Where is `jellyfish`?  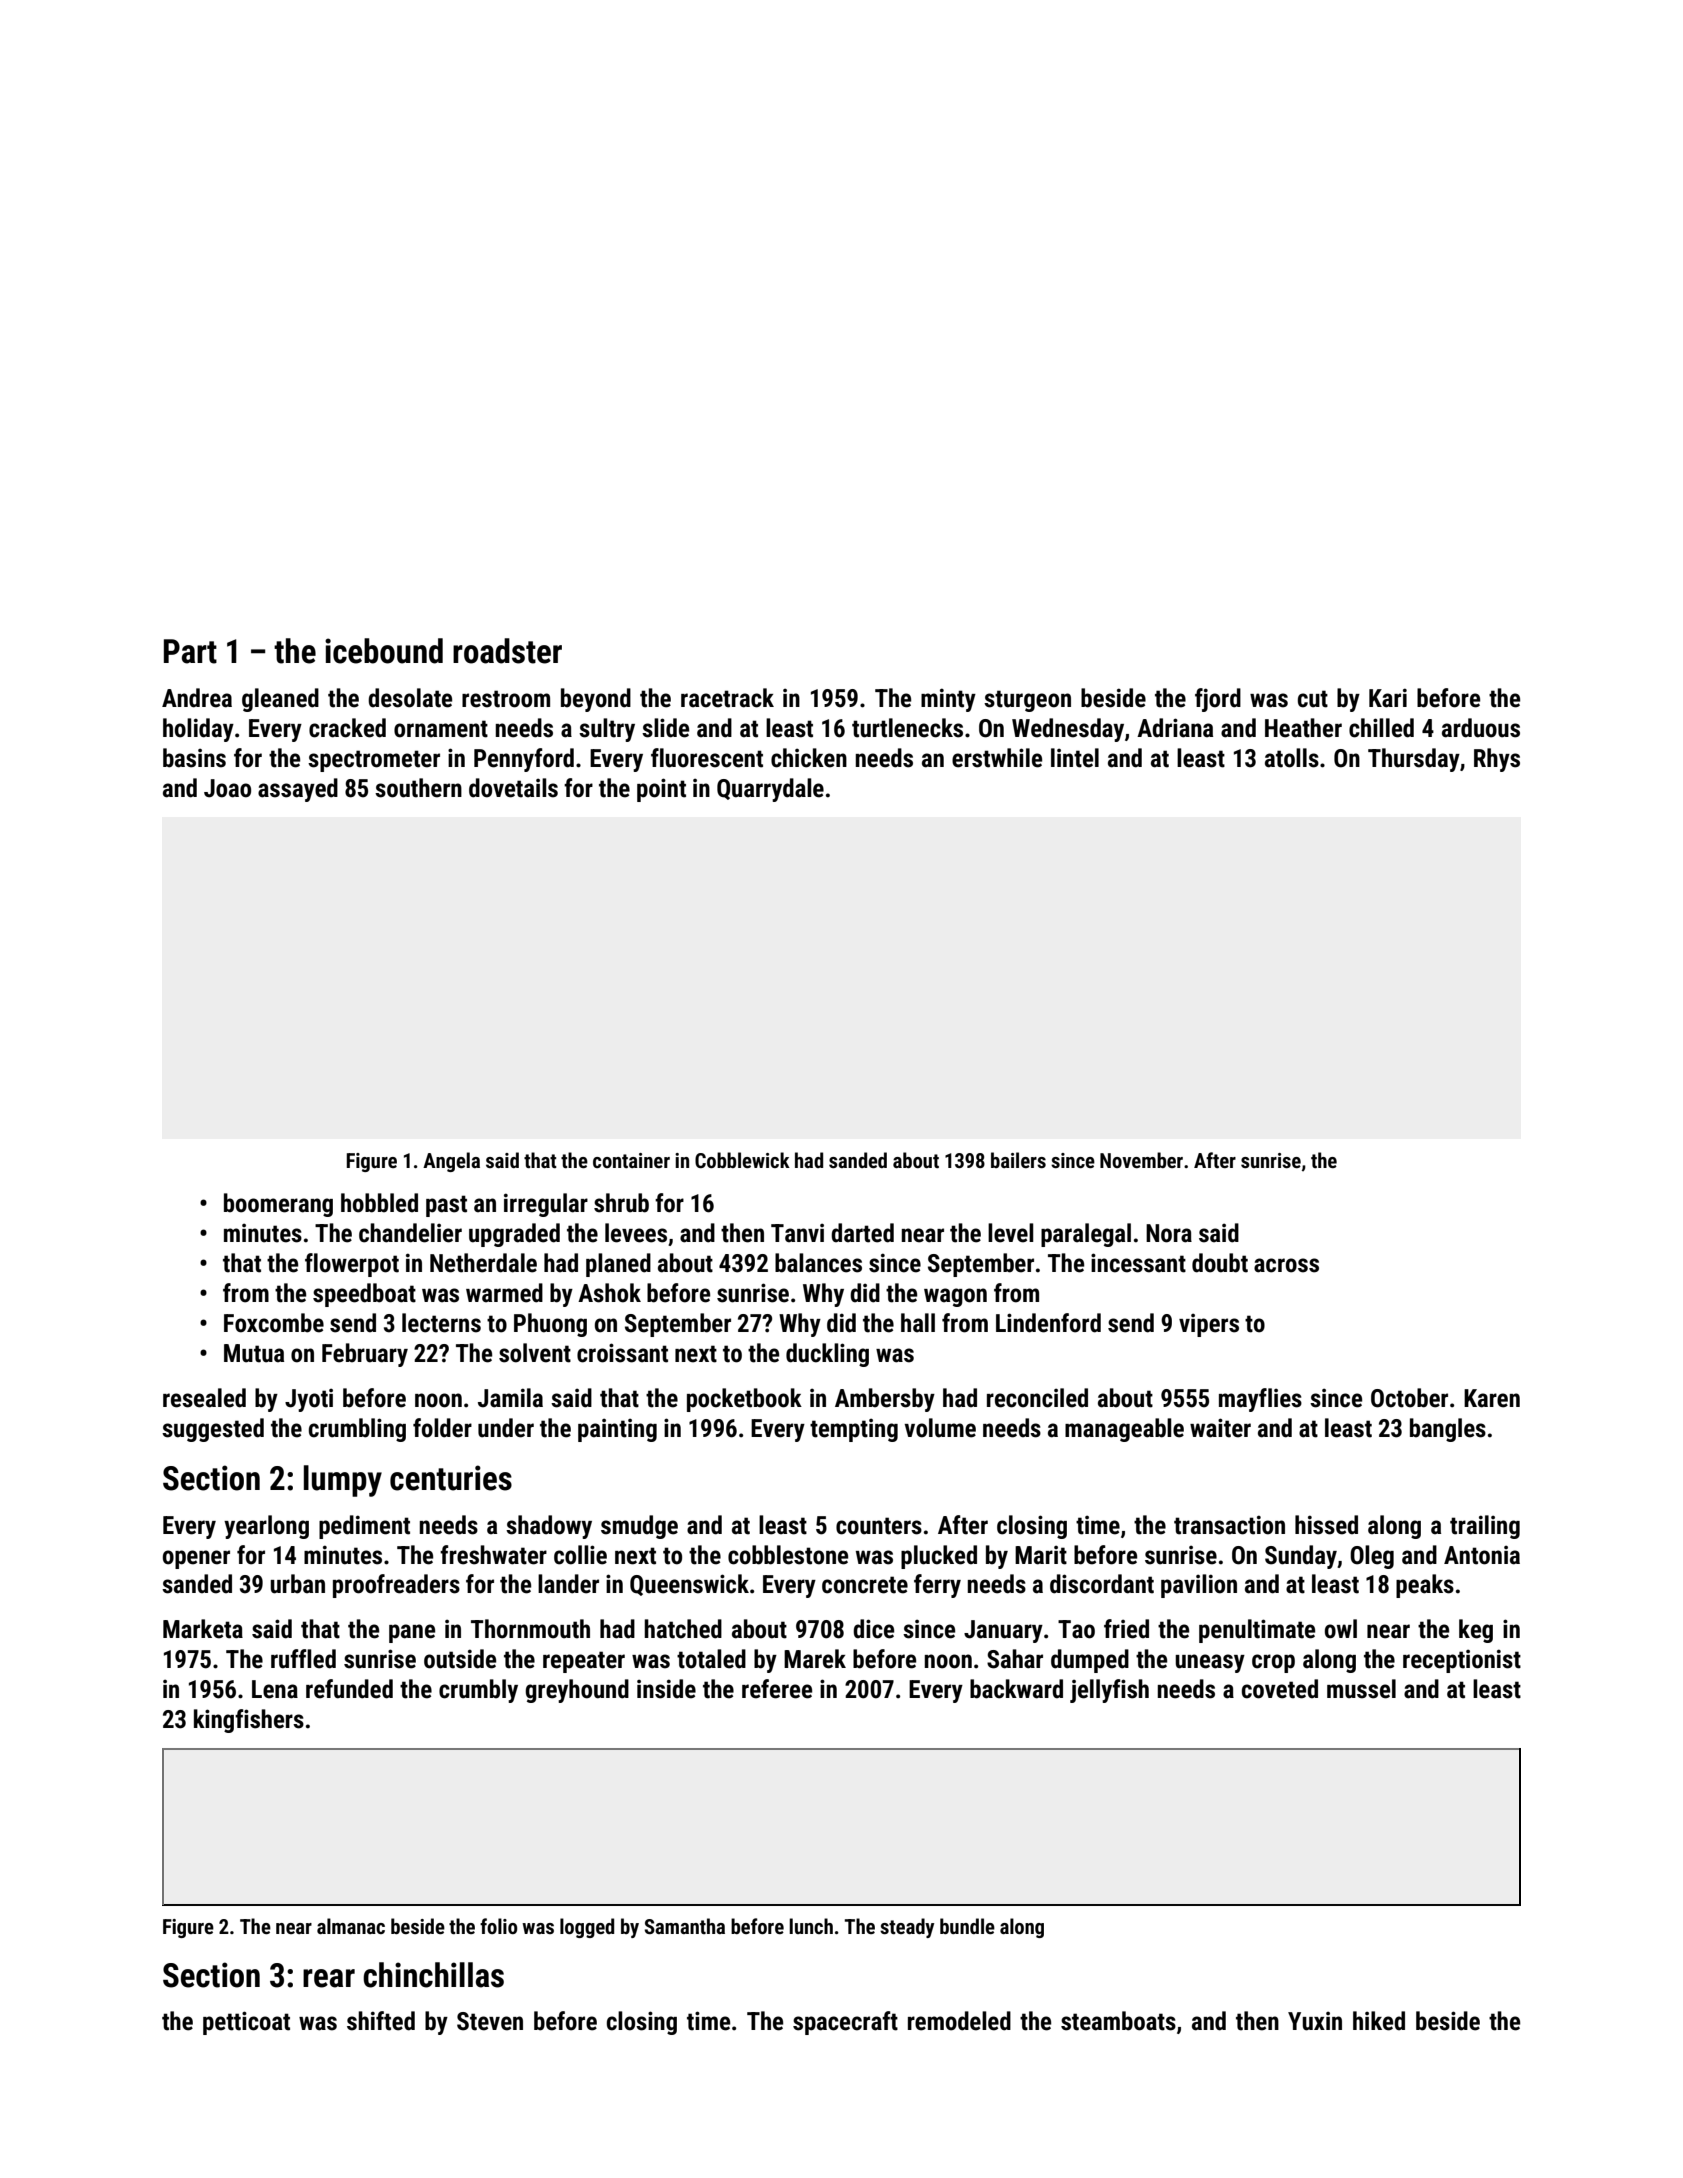
jellyfish is located at coordinates (1109, 1691).
